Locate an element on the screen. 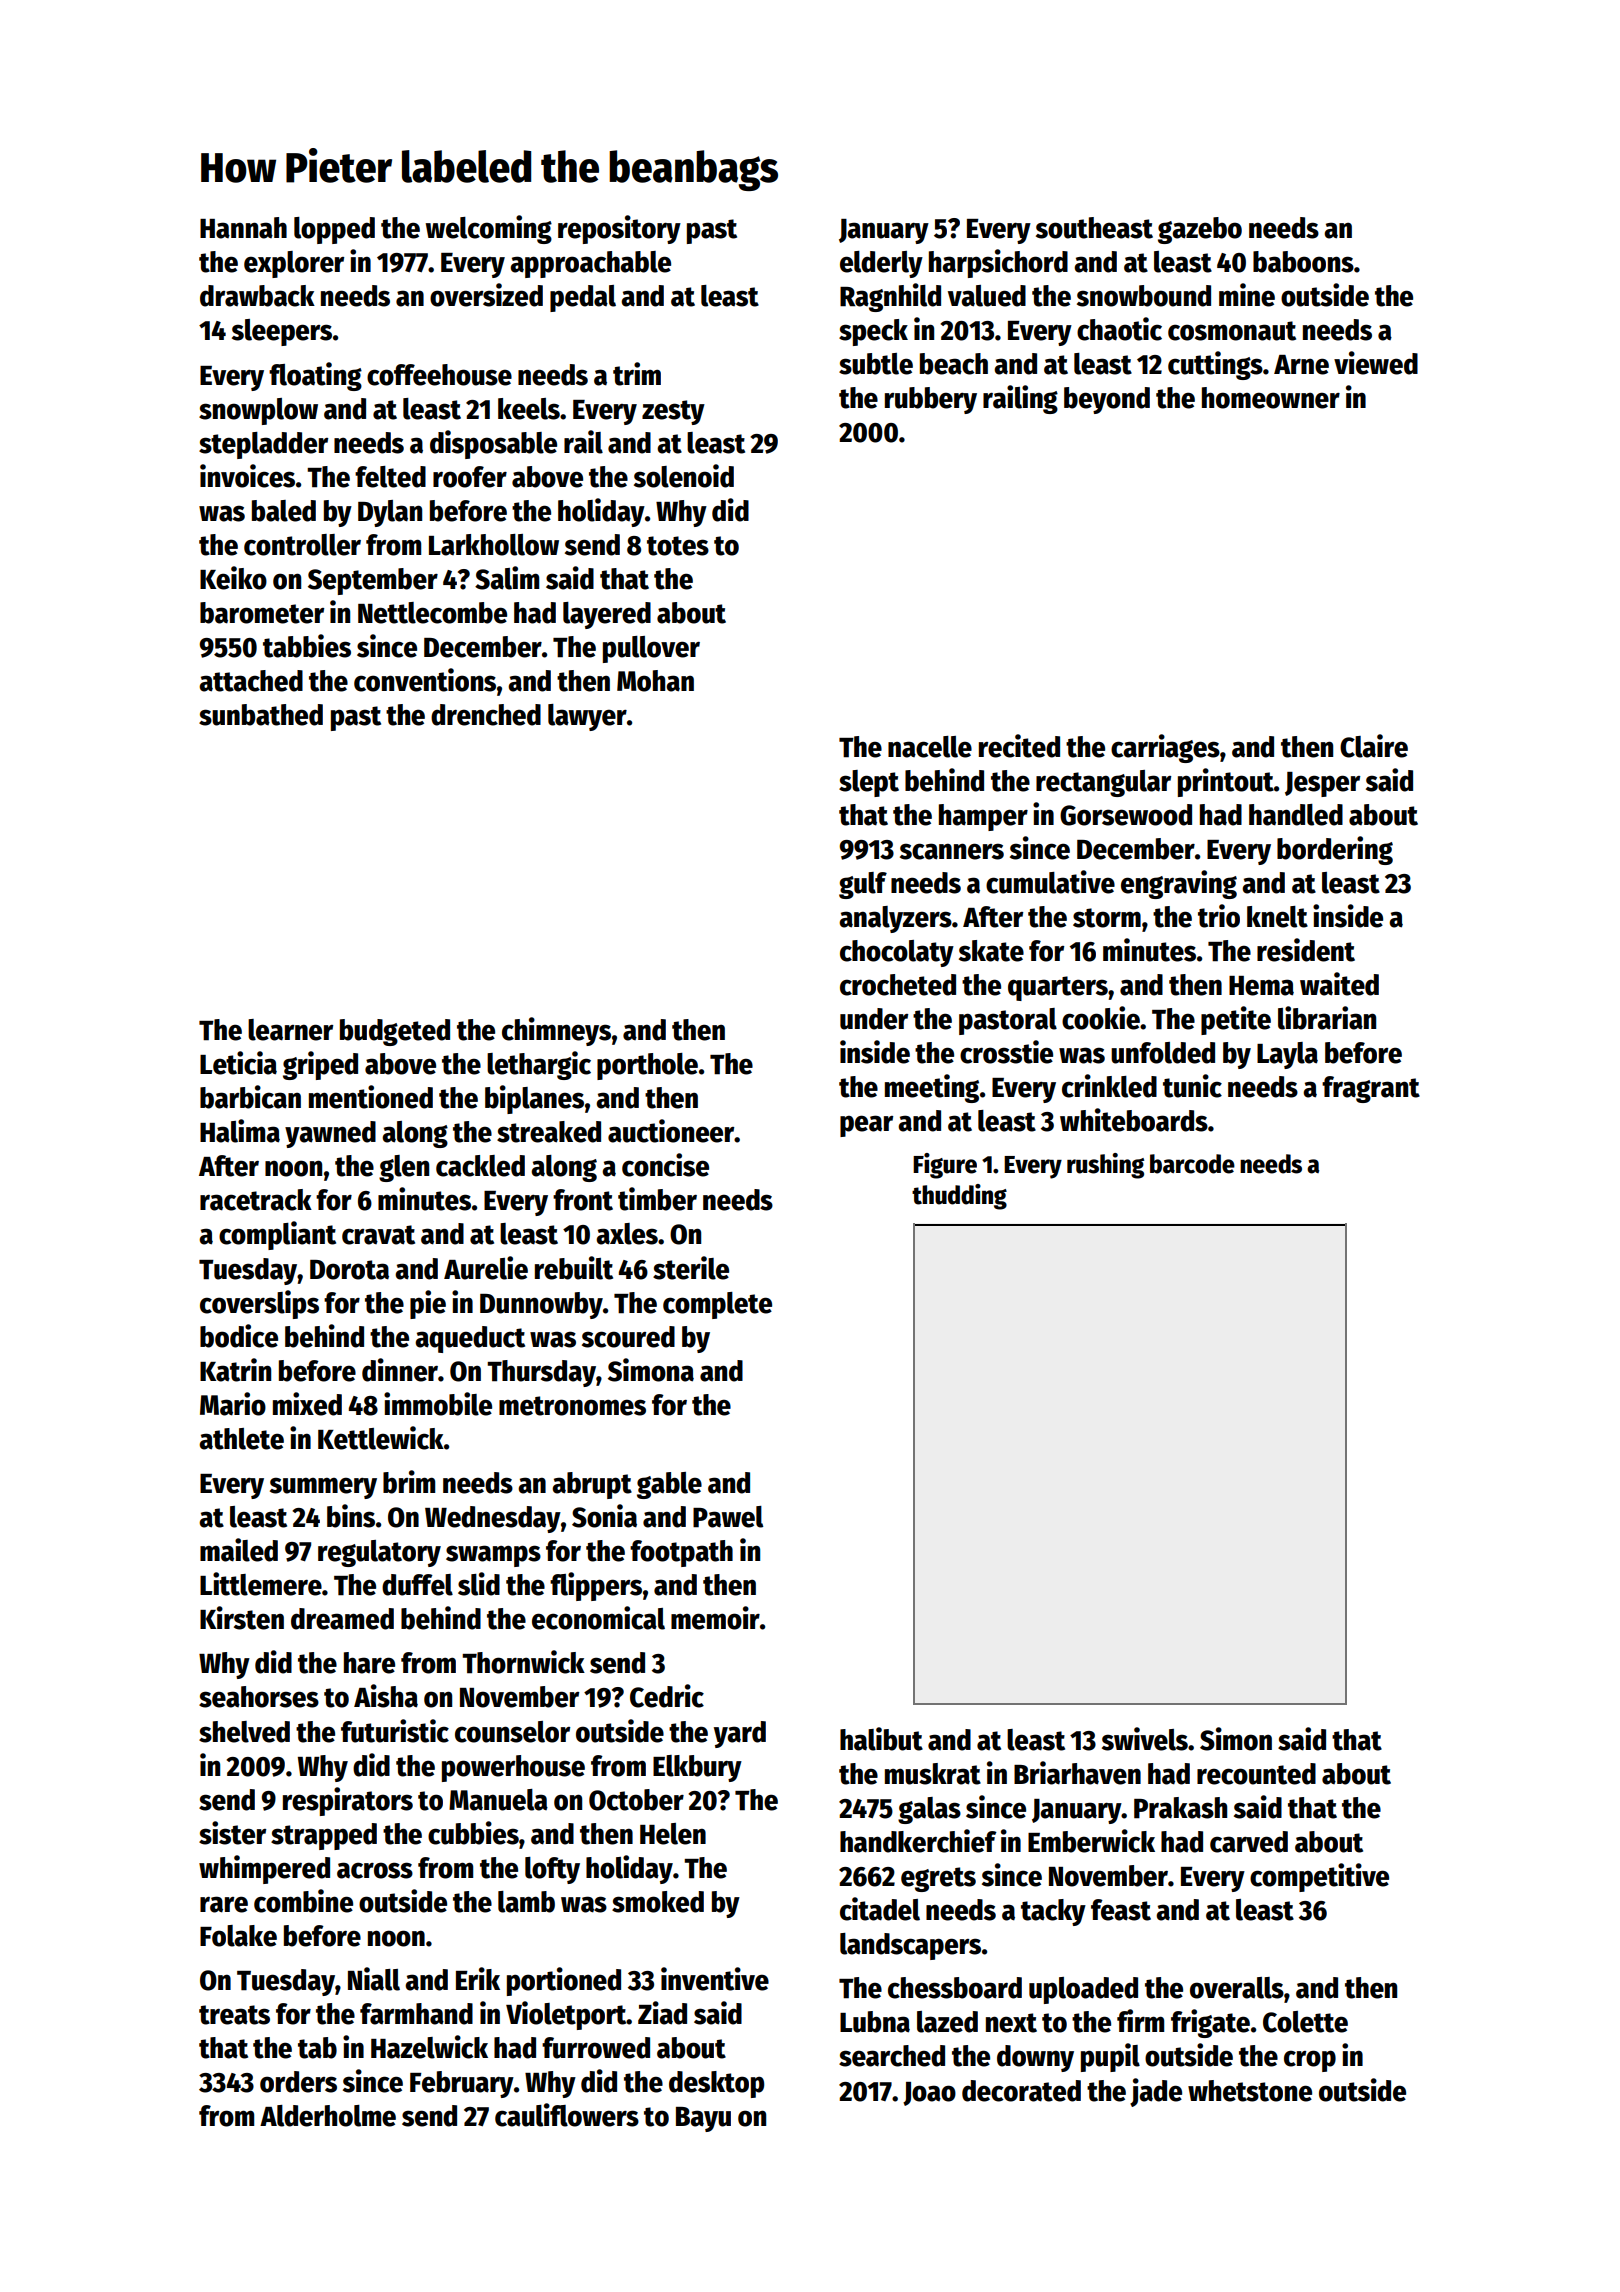 Image resolution: width=1620 pixels, height=2292 pixels. Alderholme is located at coordinates (328, 2116).
